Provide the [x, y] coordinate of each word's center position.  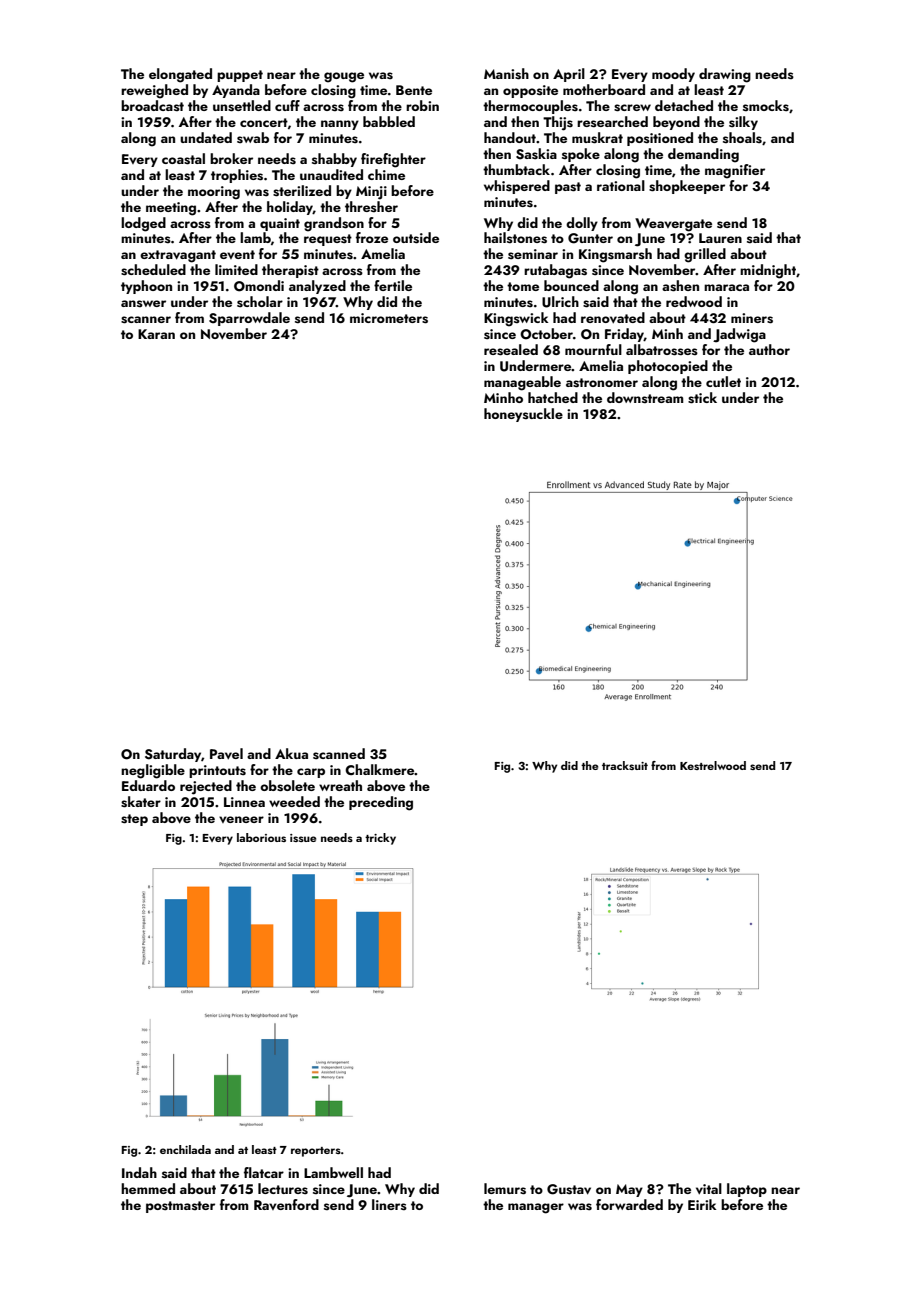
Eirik [702, 1204]
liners [389, 1204]
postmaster [180, 1207]
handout [510, 137]
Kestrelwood [713, 765]
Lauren [720, 238]
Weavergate [673, 225]
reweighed [154, 91]
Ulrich [560, 302]
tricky [380, 839]
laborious [261, 837]
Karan [156, 334]
